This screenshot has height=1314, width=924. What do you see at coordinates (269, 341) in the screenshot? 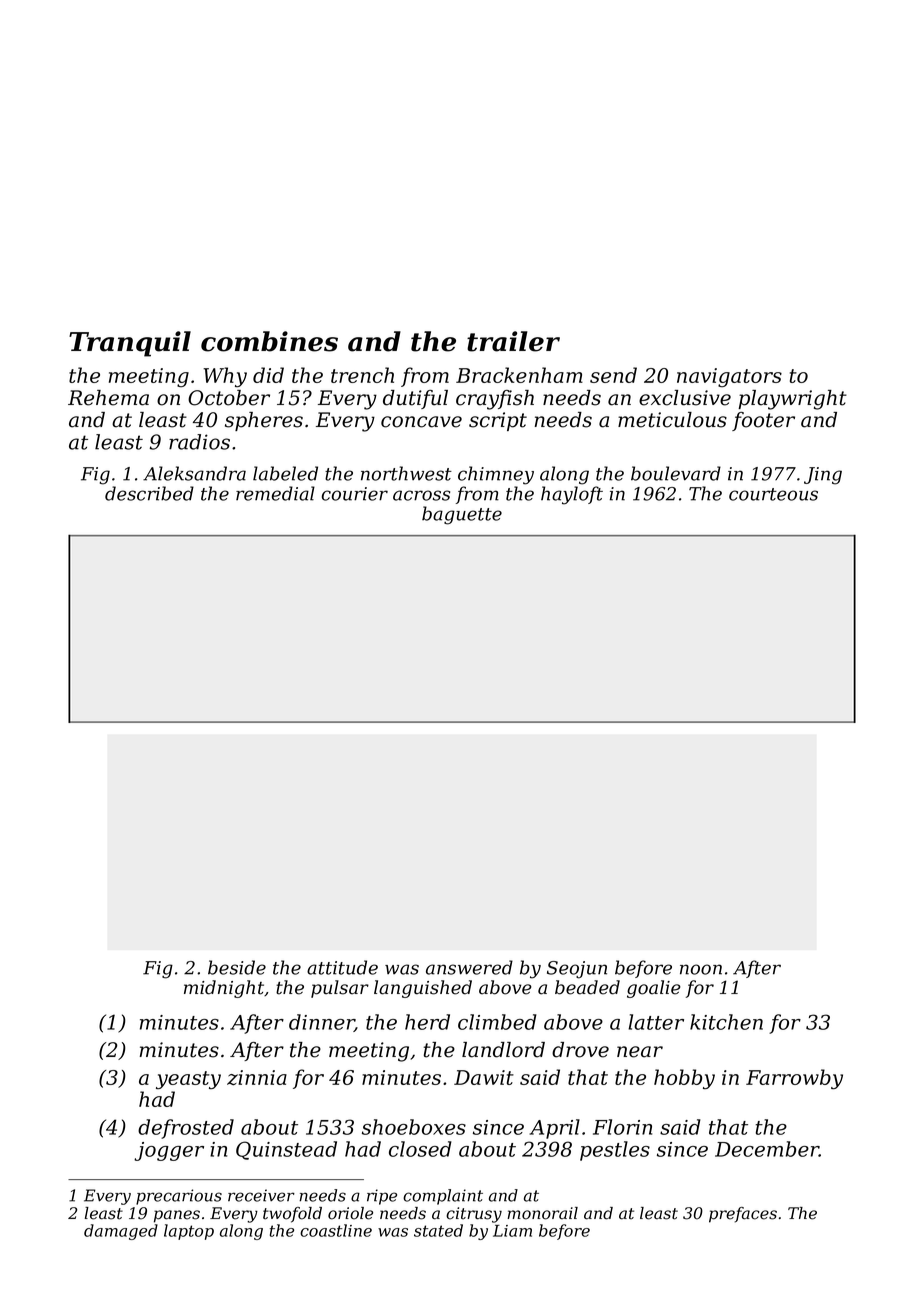
I see `combines` at bounding box center [269, 341].
